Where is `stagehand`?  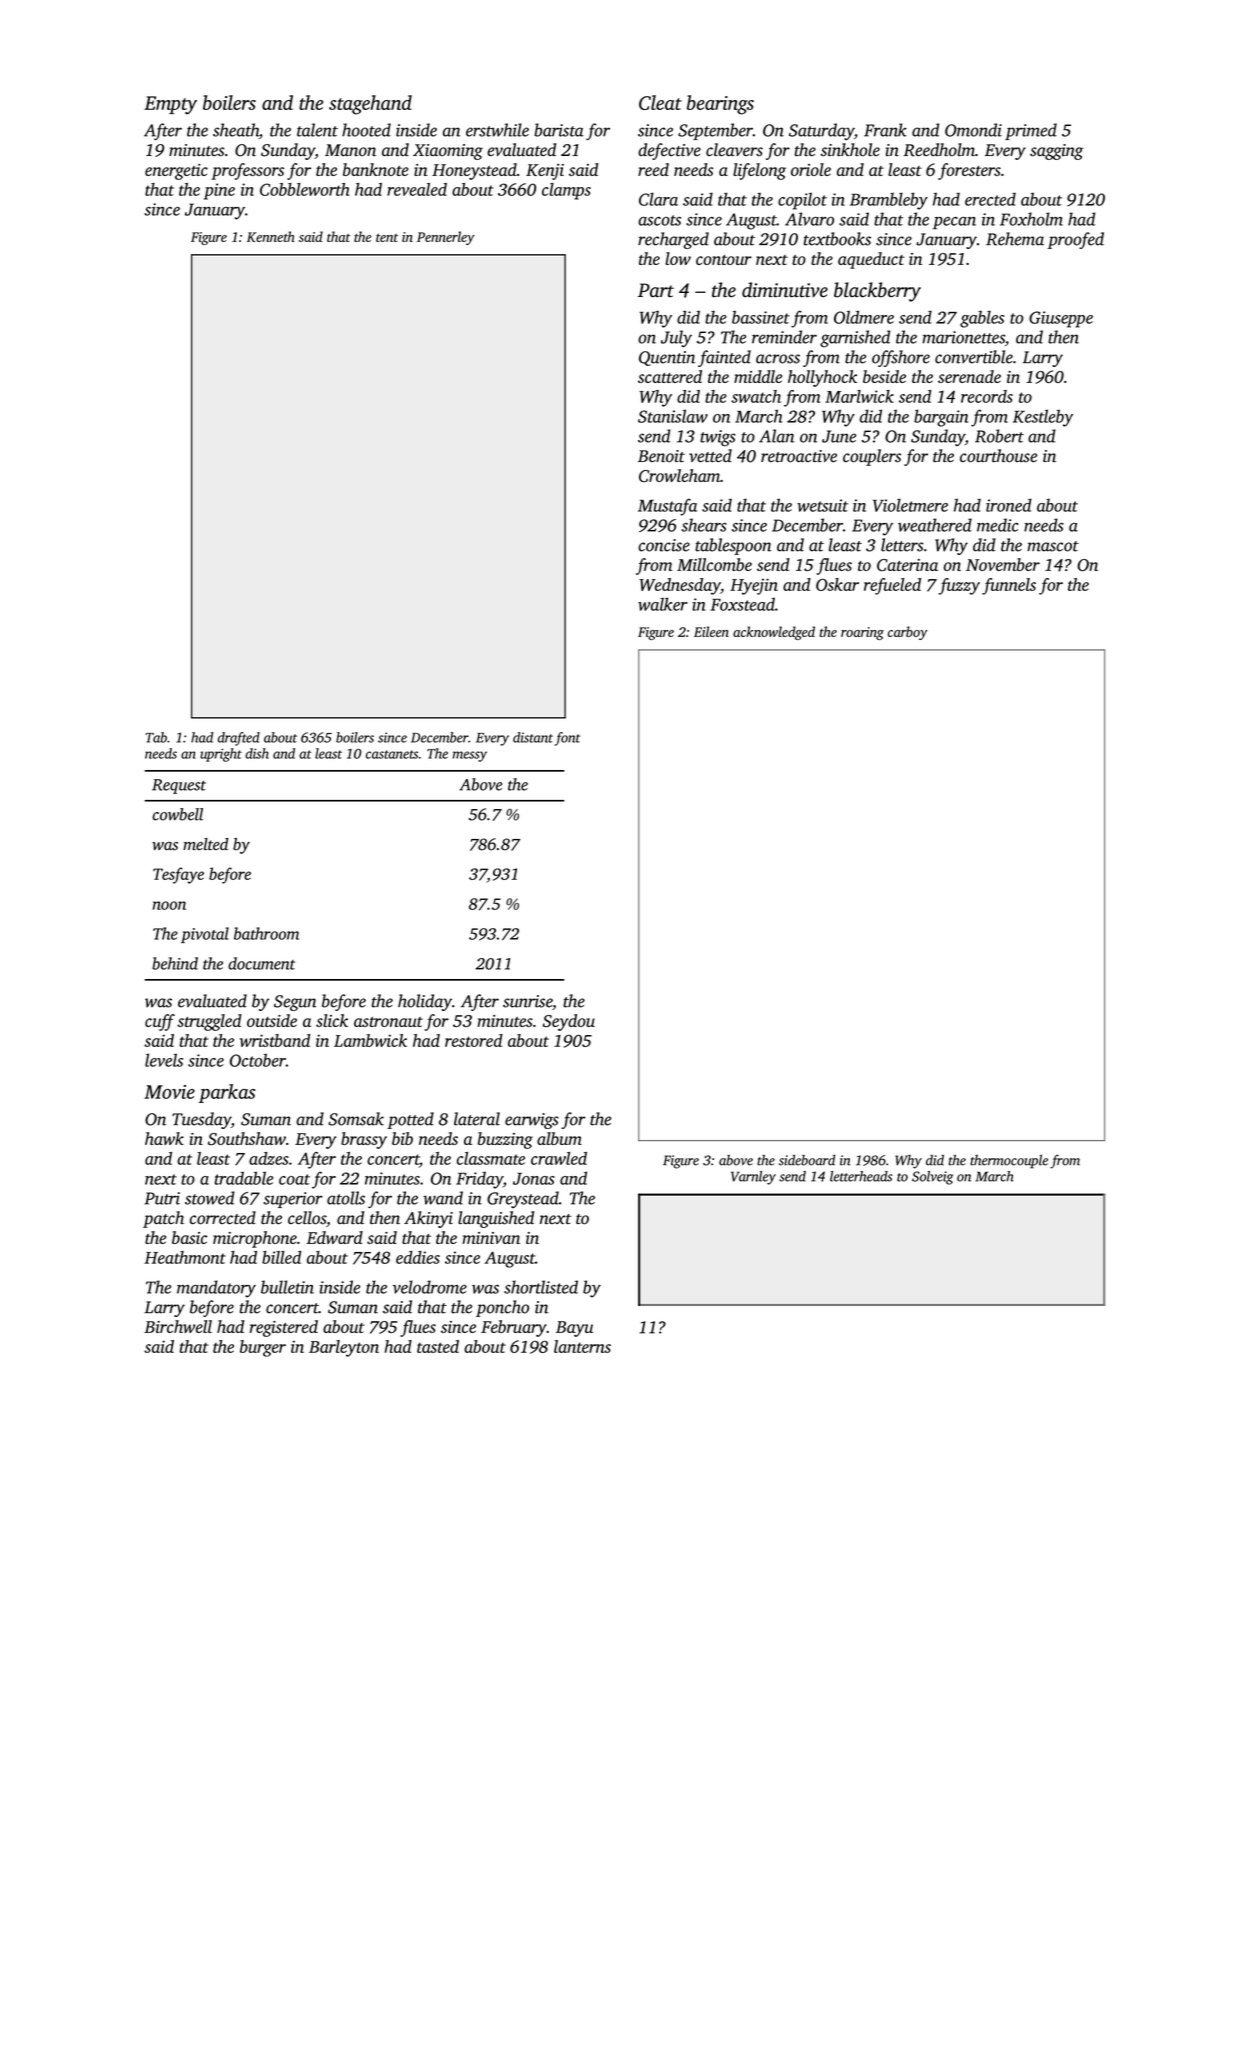
stagehand is located at coordinates (370, 105).
